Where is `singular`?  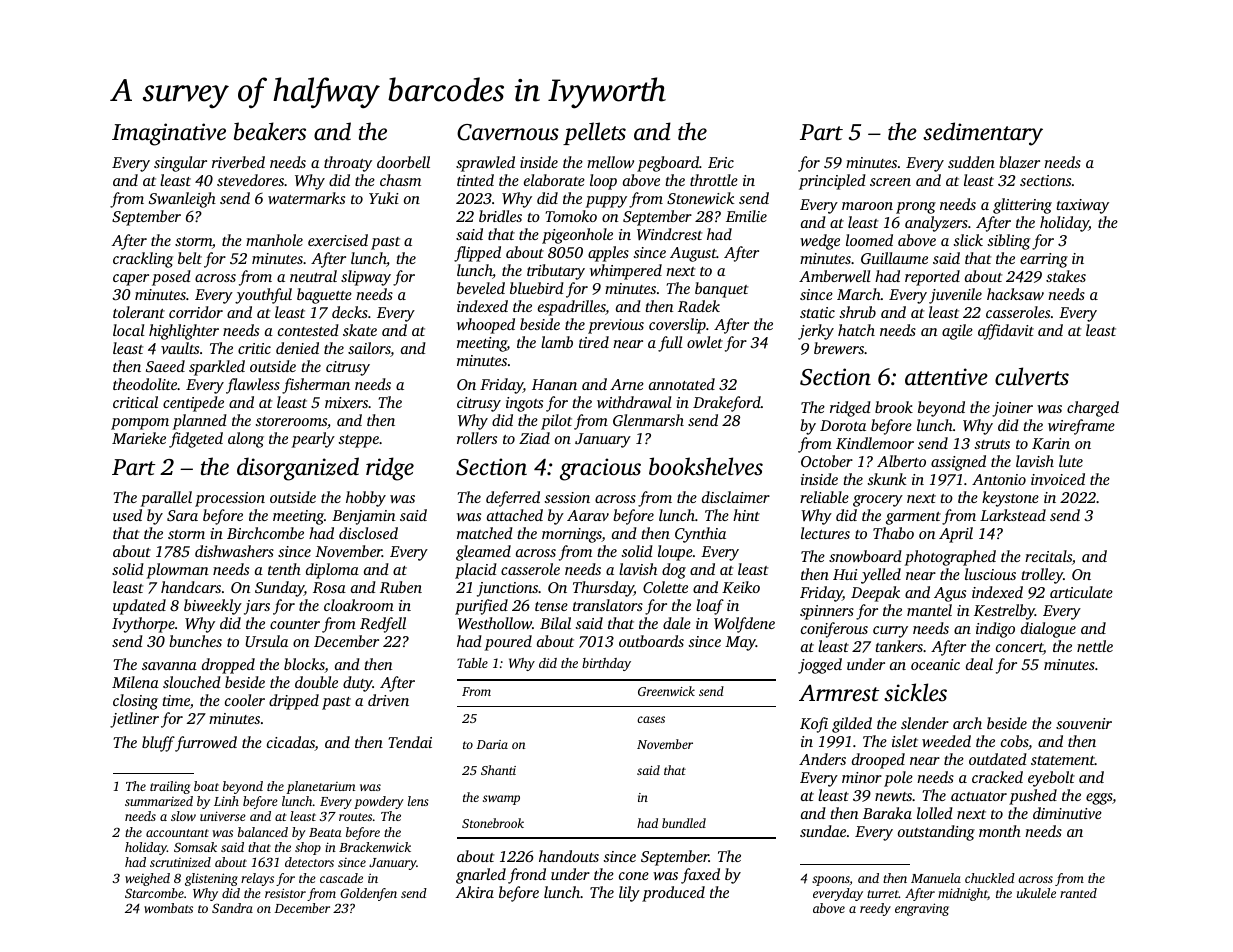 singular is located at coordinates (180, 164).
